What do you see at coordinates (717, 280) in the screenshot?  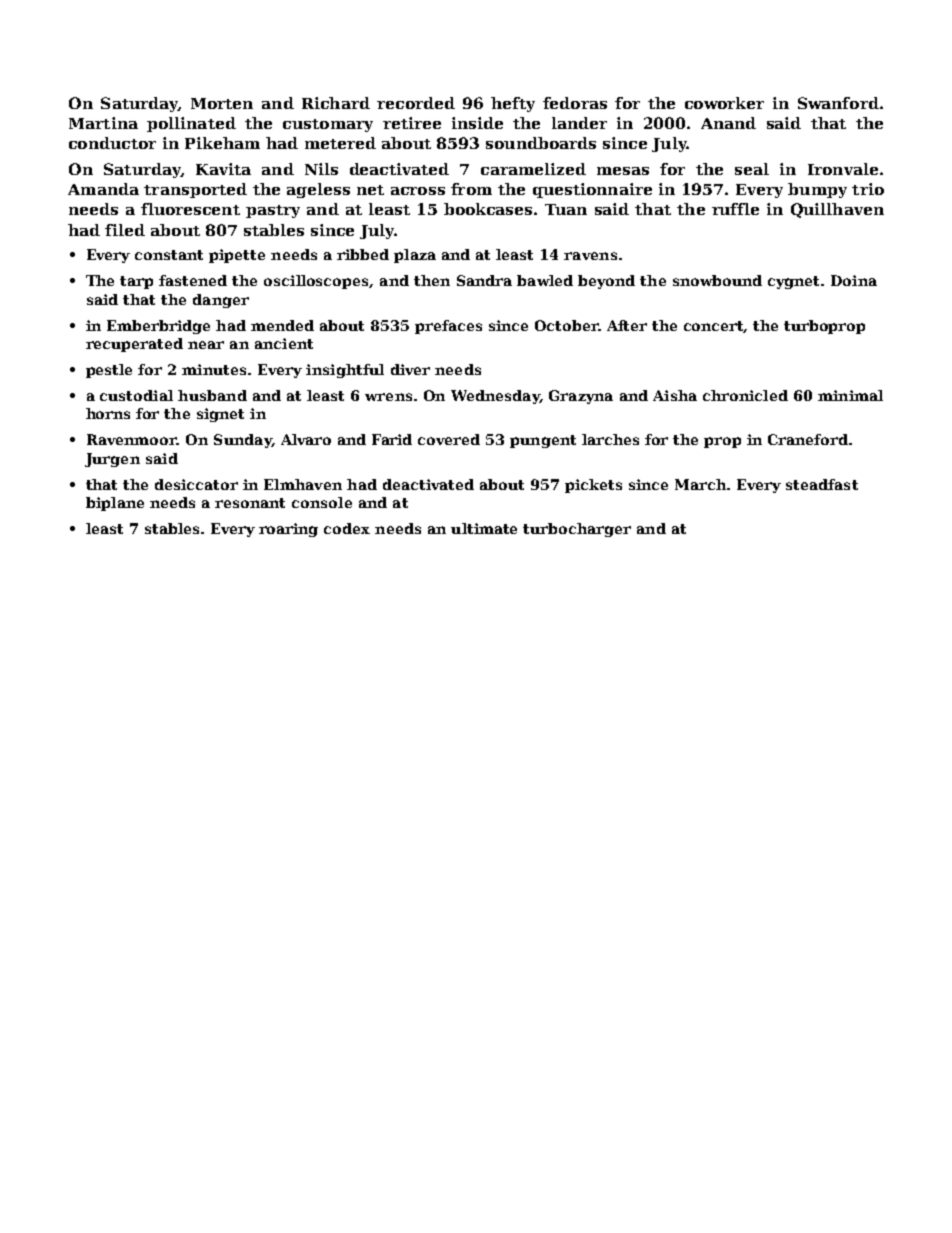 I see `snowbound` at bounding box center [717, 280].
